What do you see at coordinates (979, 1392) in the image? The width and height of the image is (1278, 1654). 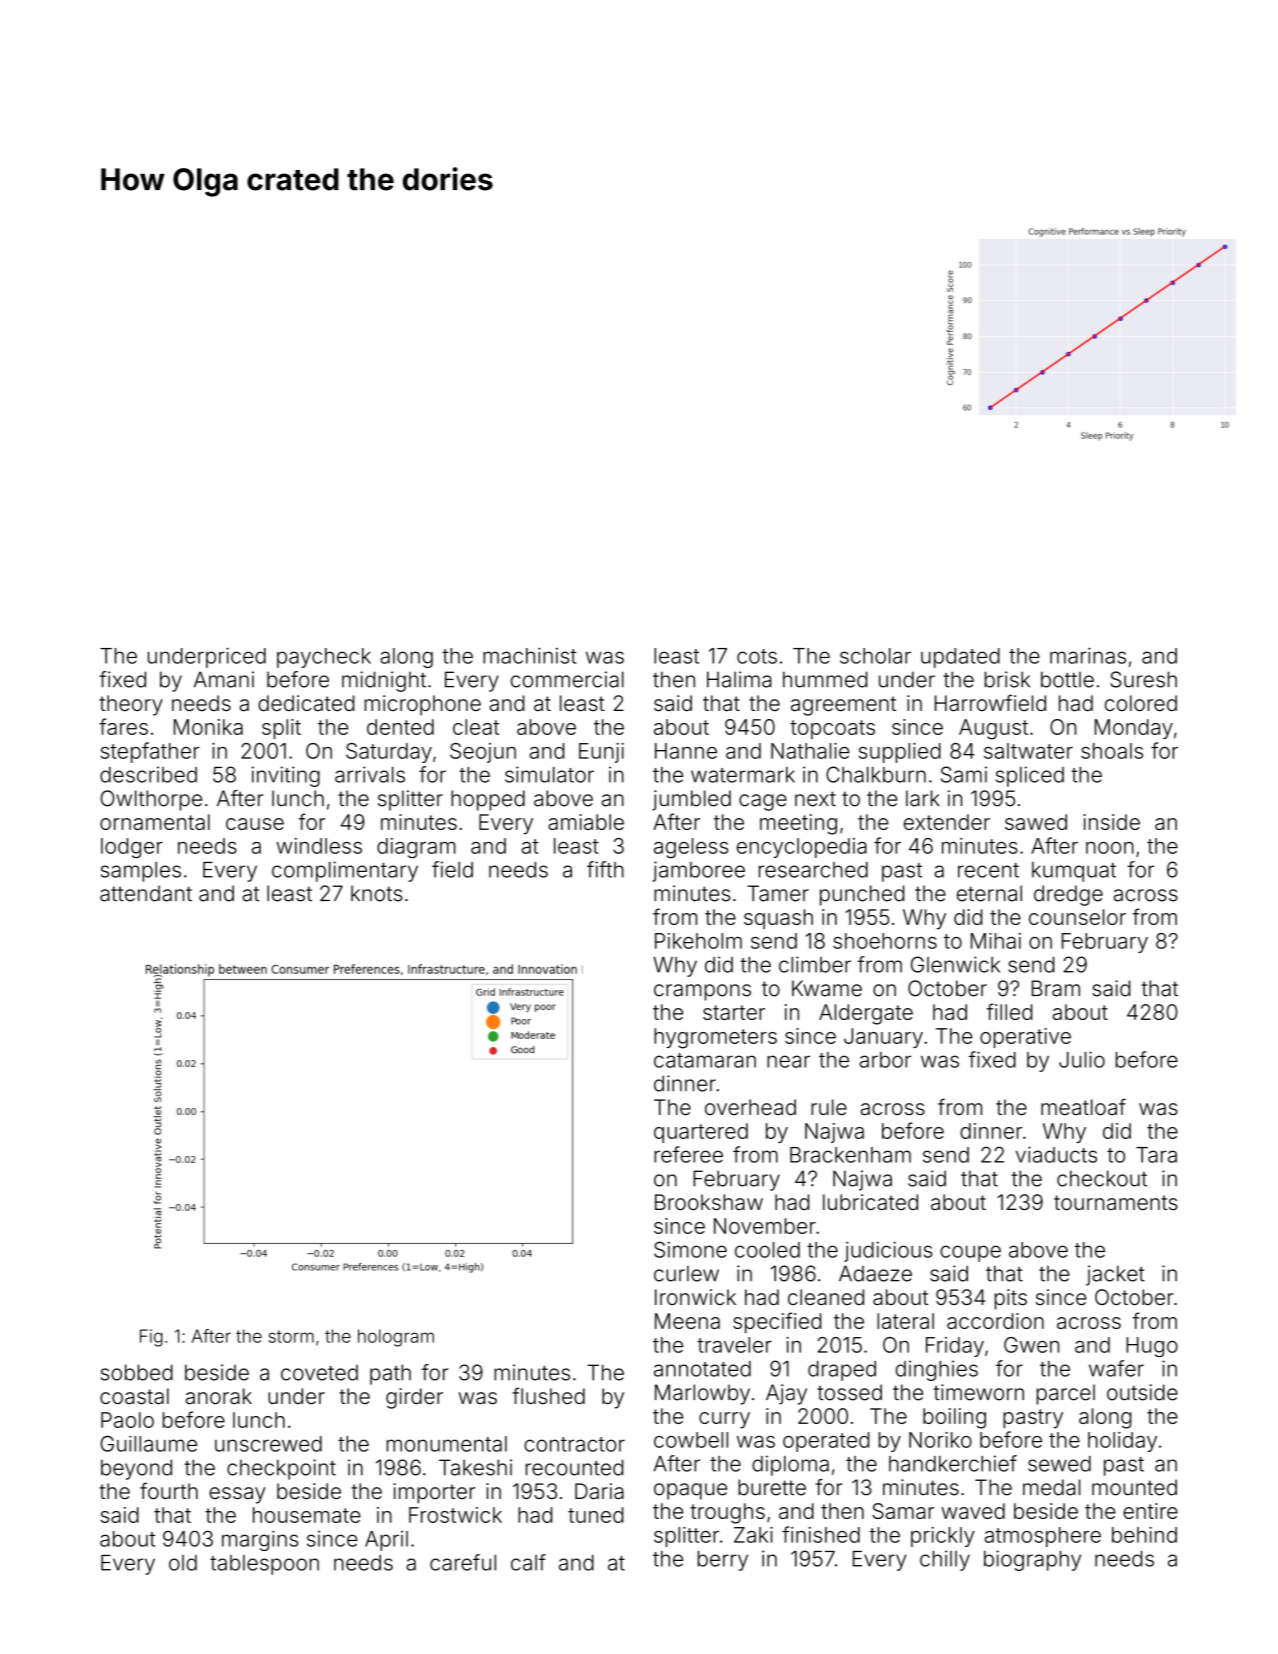 I see `timeworn` at bounding box center [979, 1392].
